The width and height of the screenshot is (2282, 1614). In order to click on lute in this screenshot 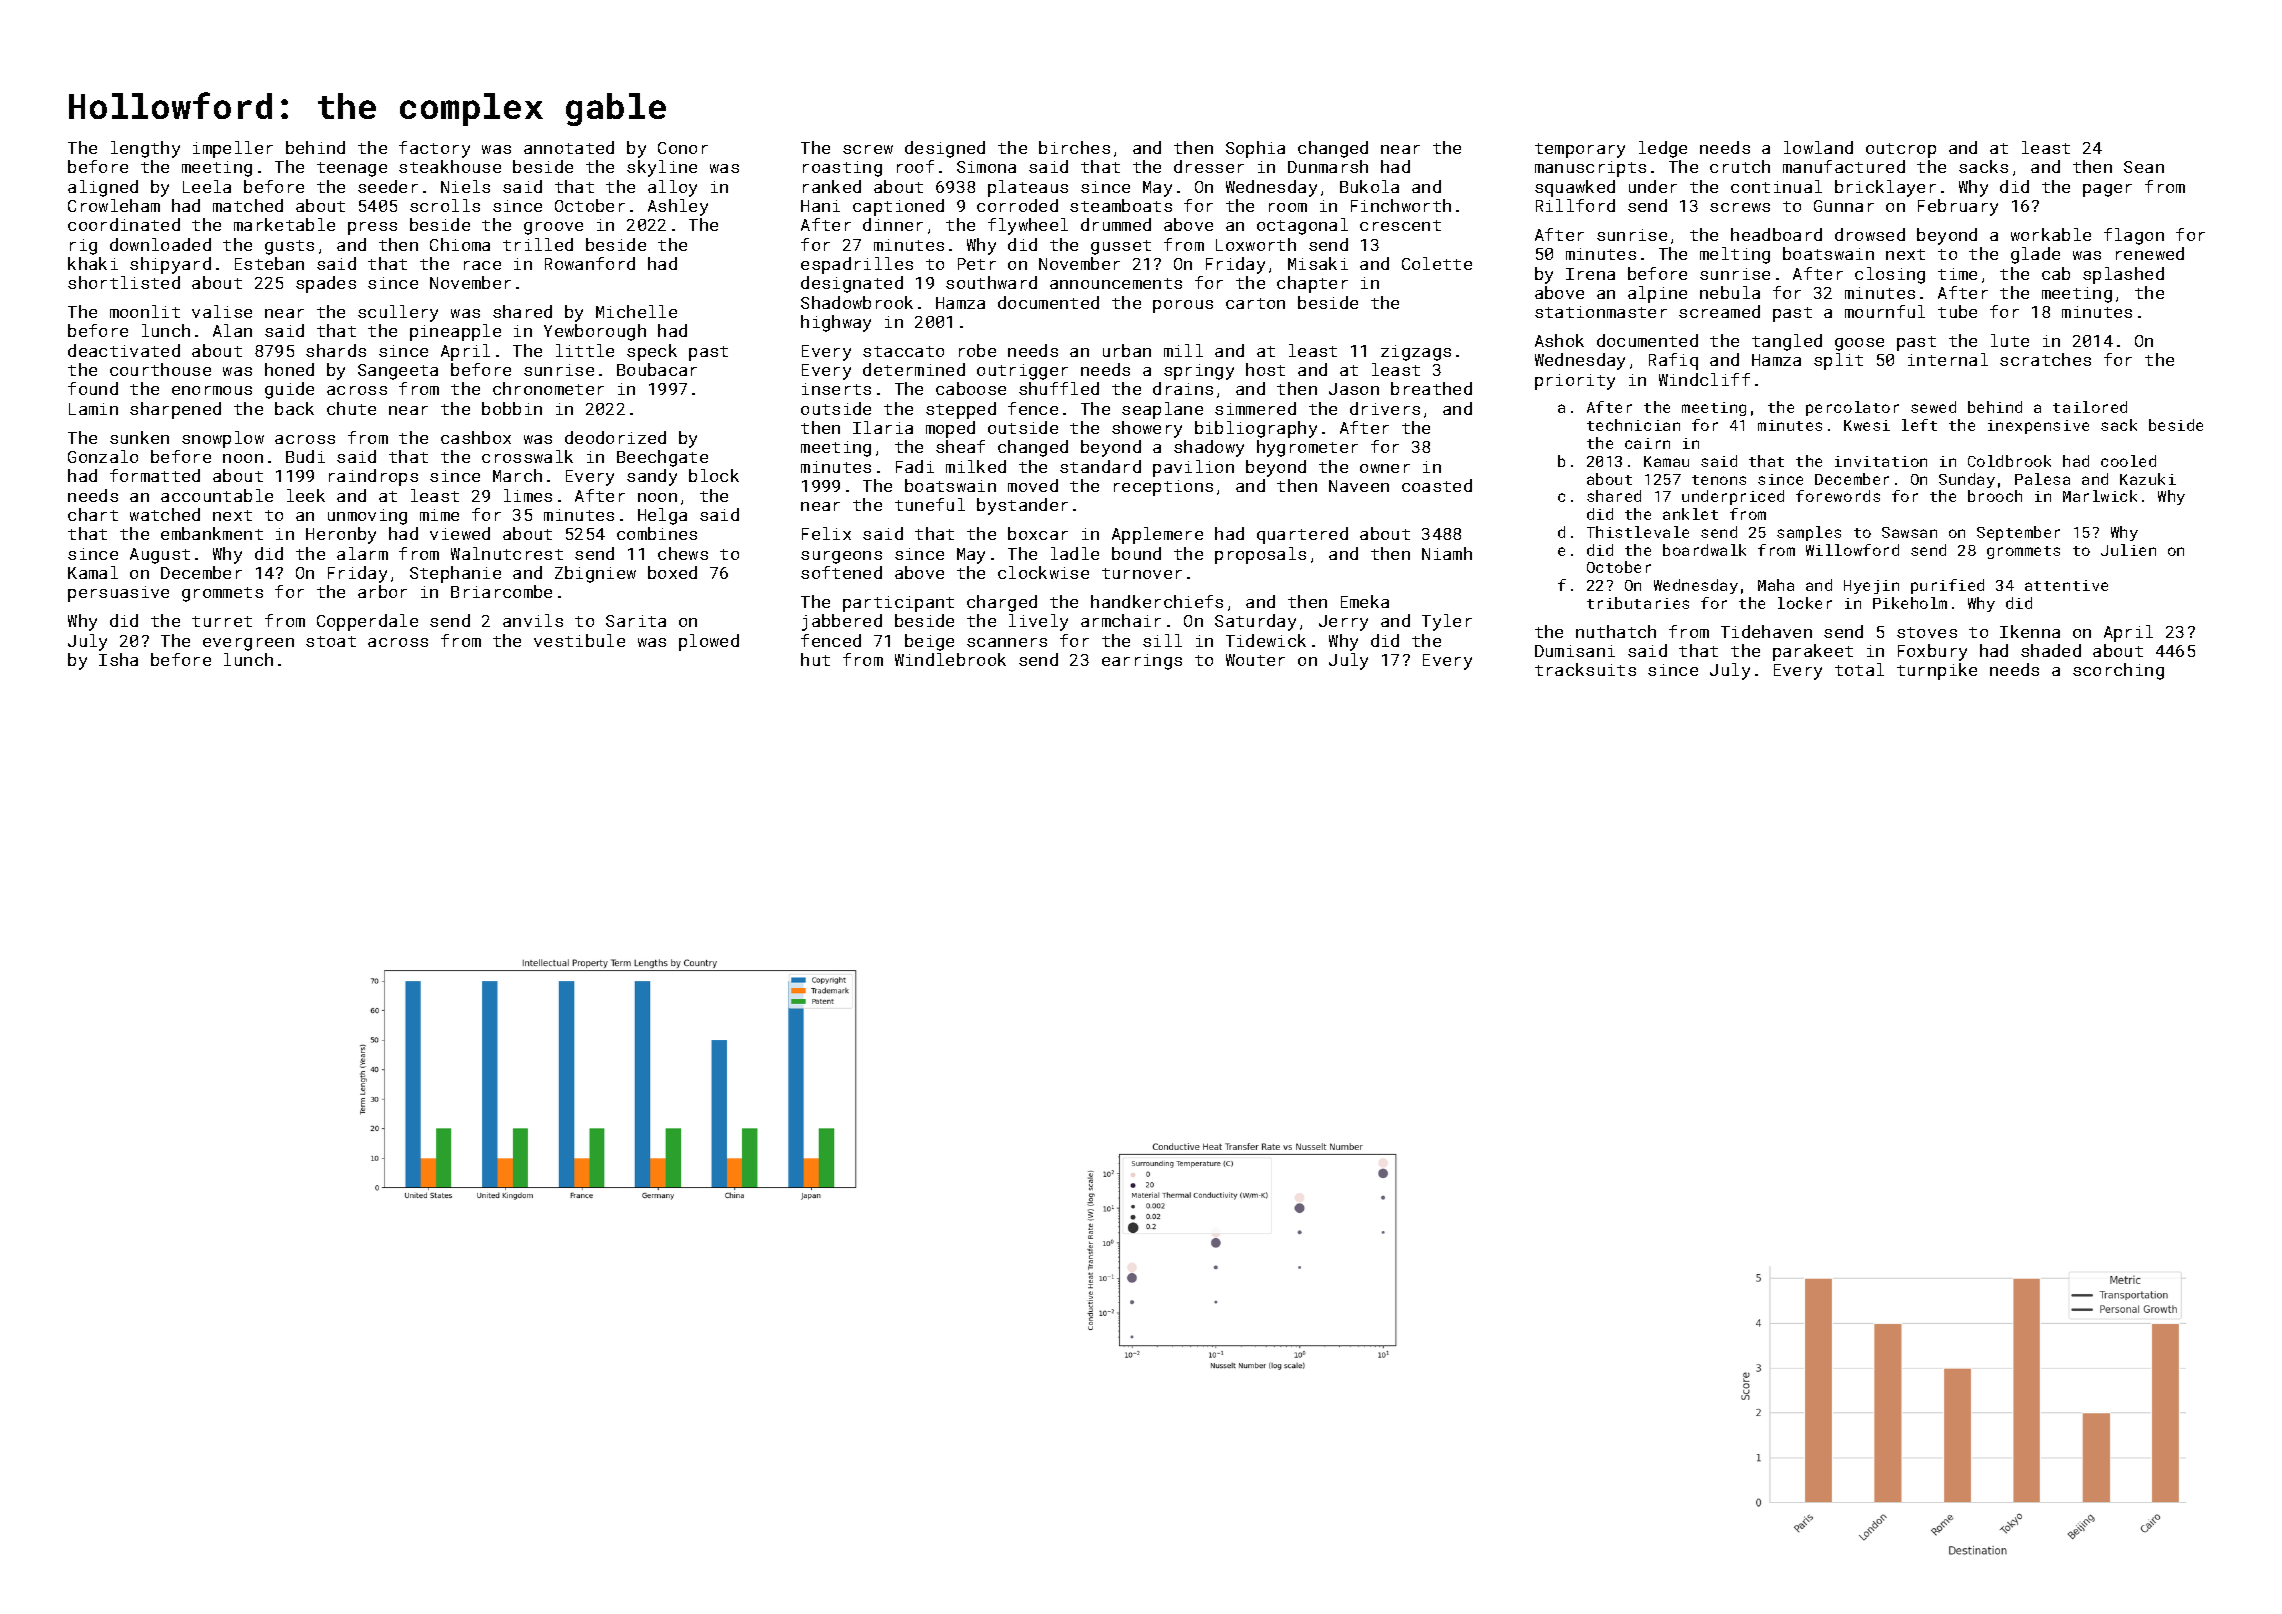, I will do `click(2010, 340)`.
